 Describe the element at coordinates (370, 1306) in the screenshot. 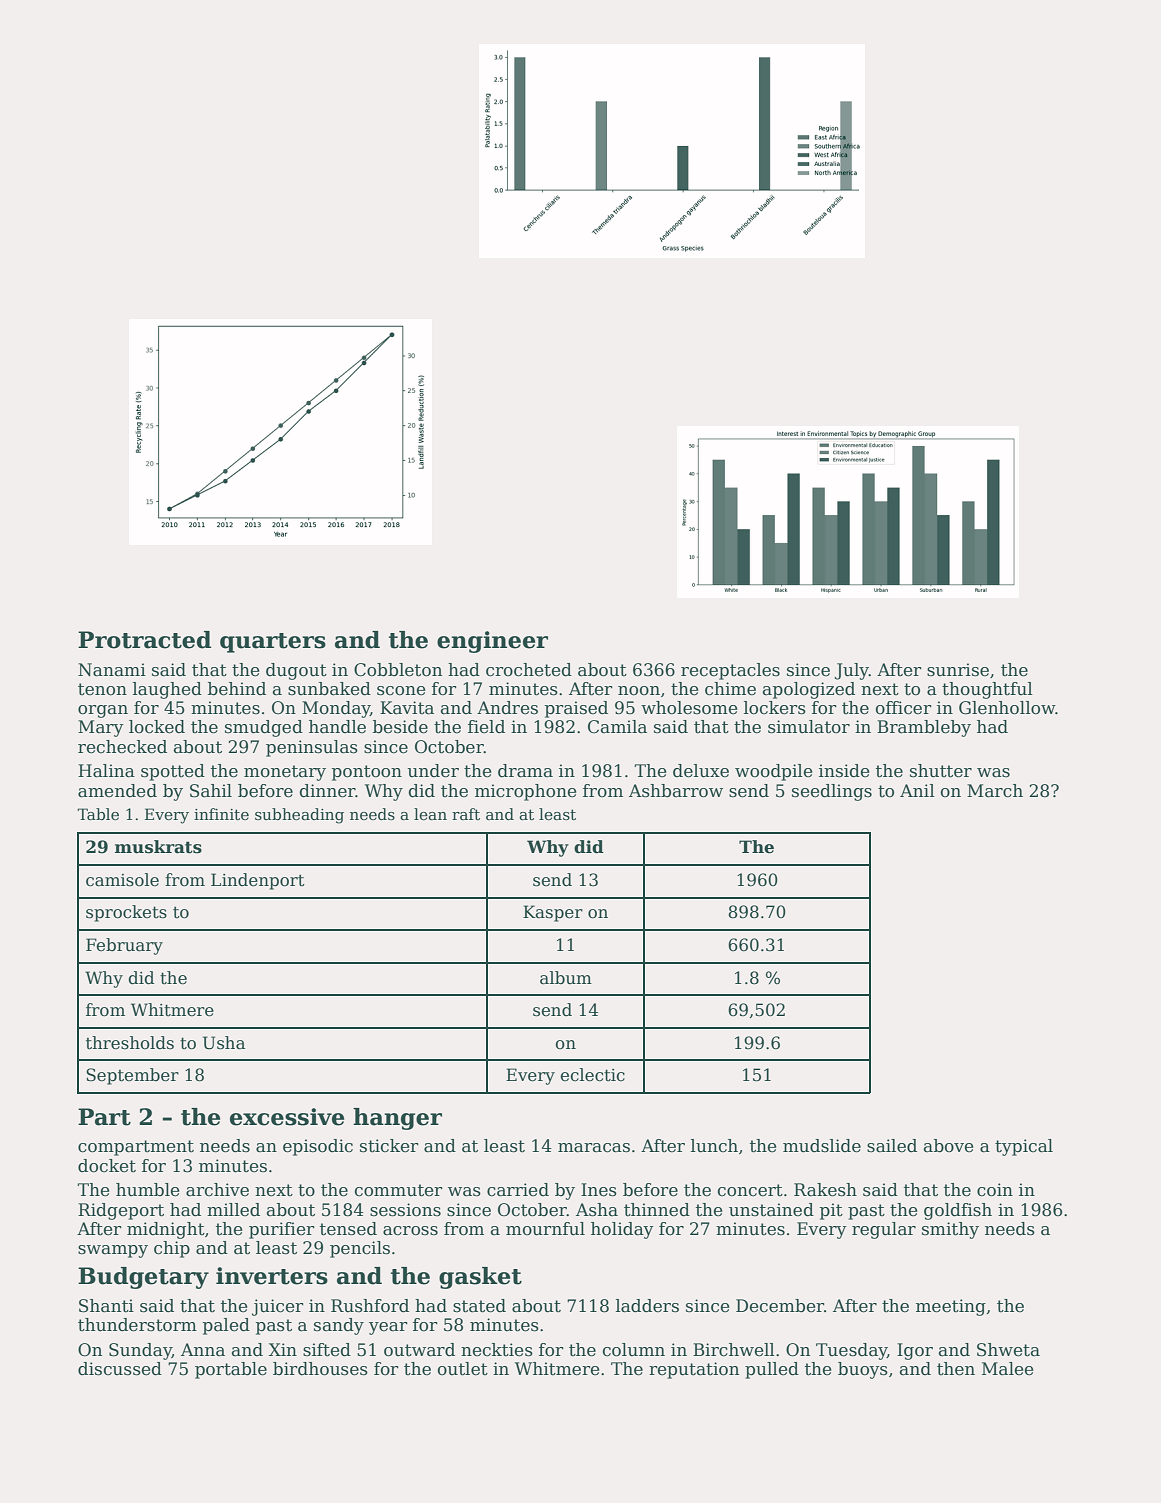

I see `Rushford` at that location.
